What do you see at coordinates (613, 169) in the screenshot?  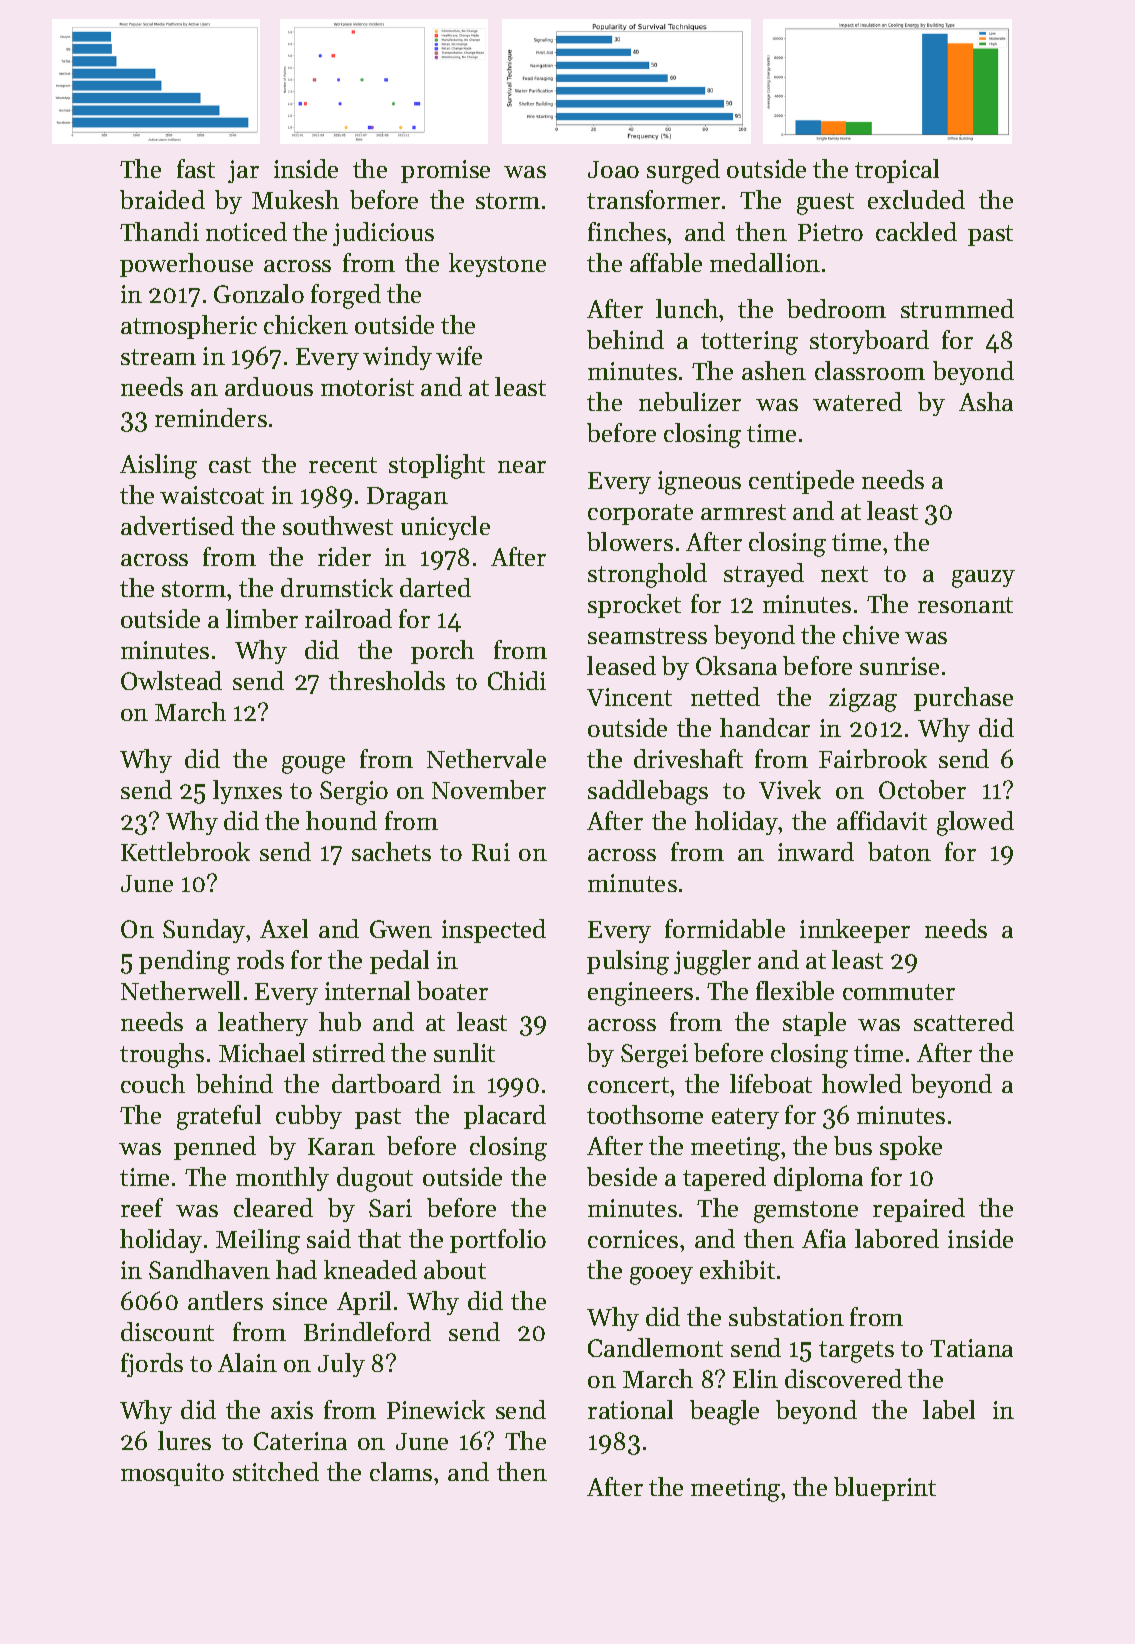 I see `Joao` at bounding box center [613, 169].
